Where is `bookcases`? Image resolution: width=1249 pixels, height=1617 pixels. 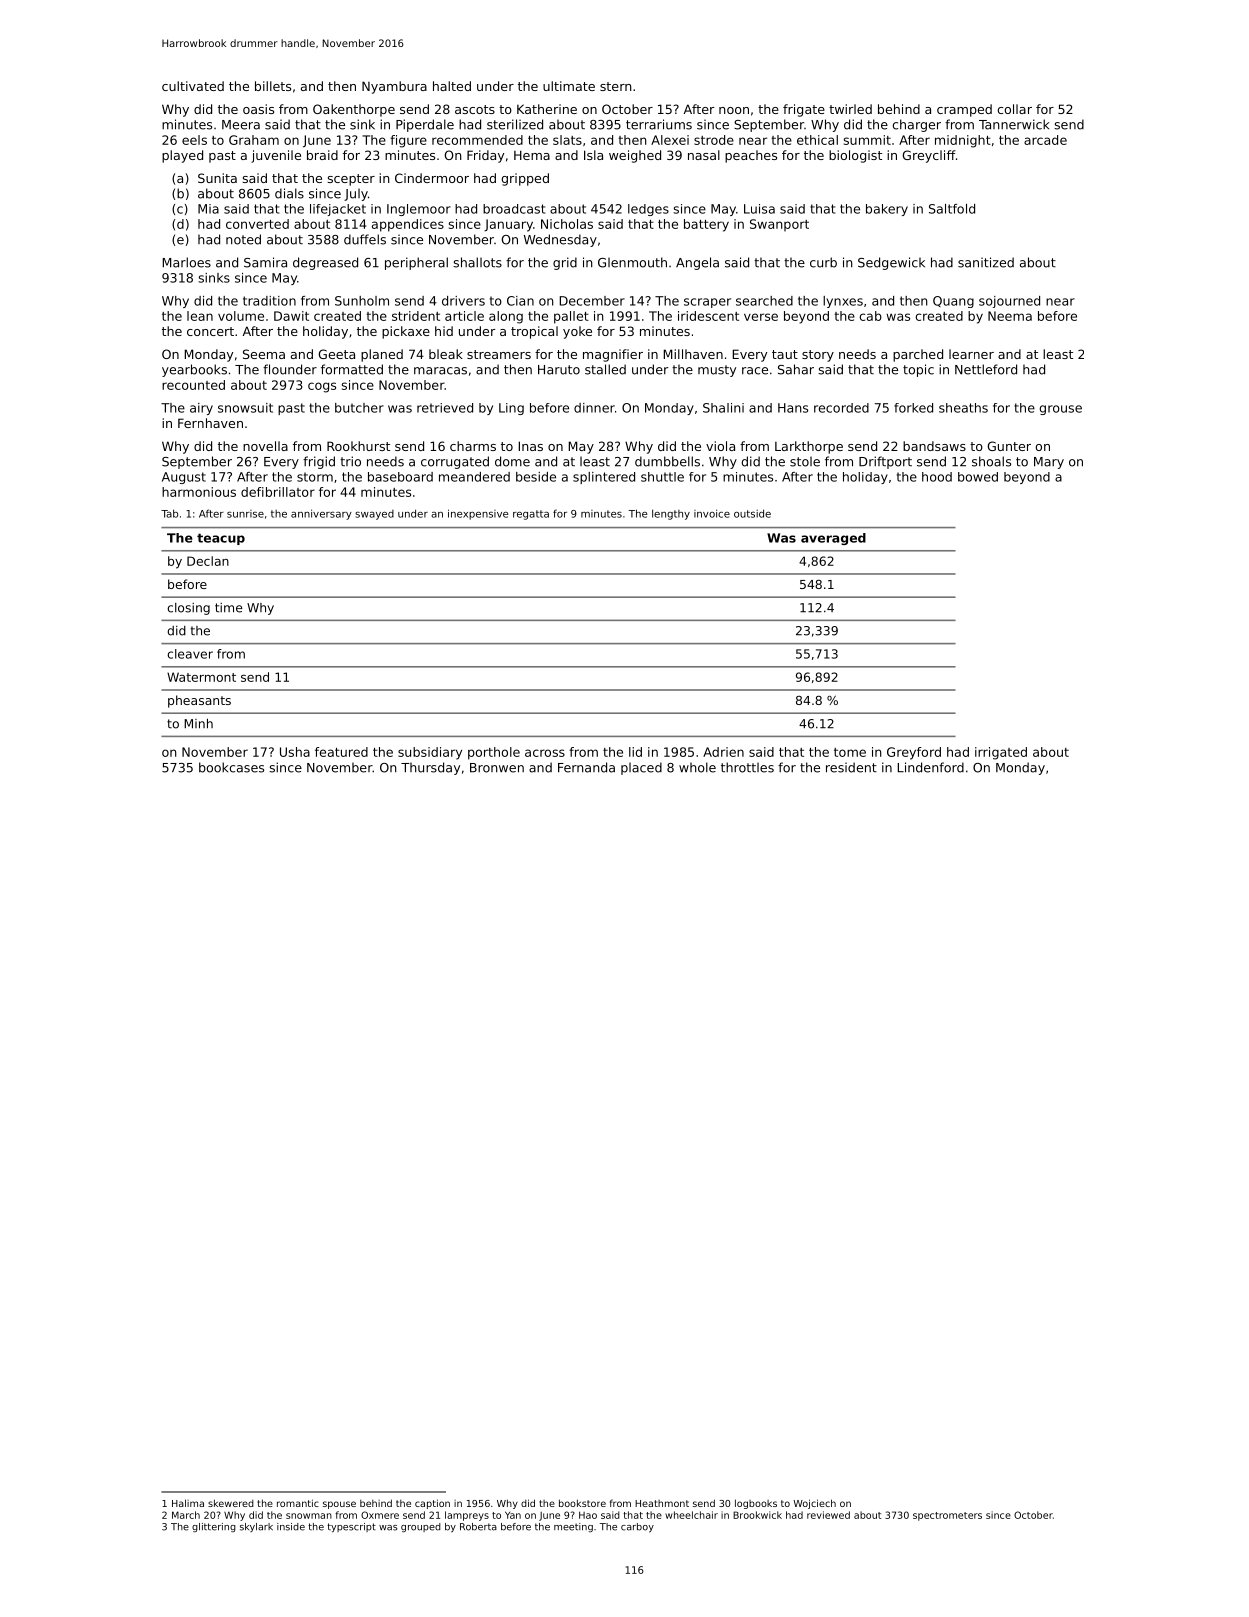 bookcases is located at coordinates (231, 767).
